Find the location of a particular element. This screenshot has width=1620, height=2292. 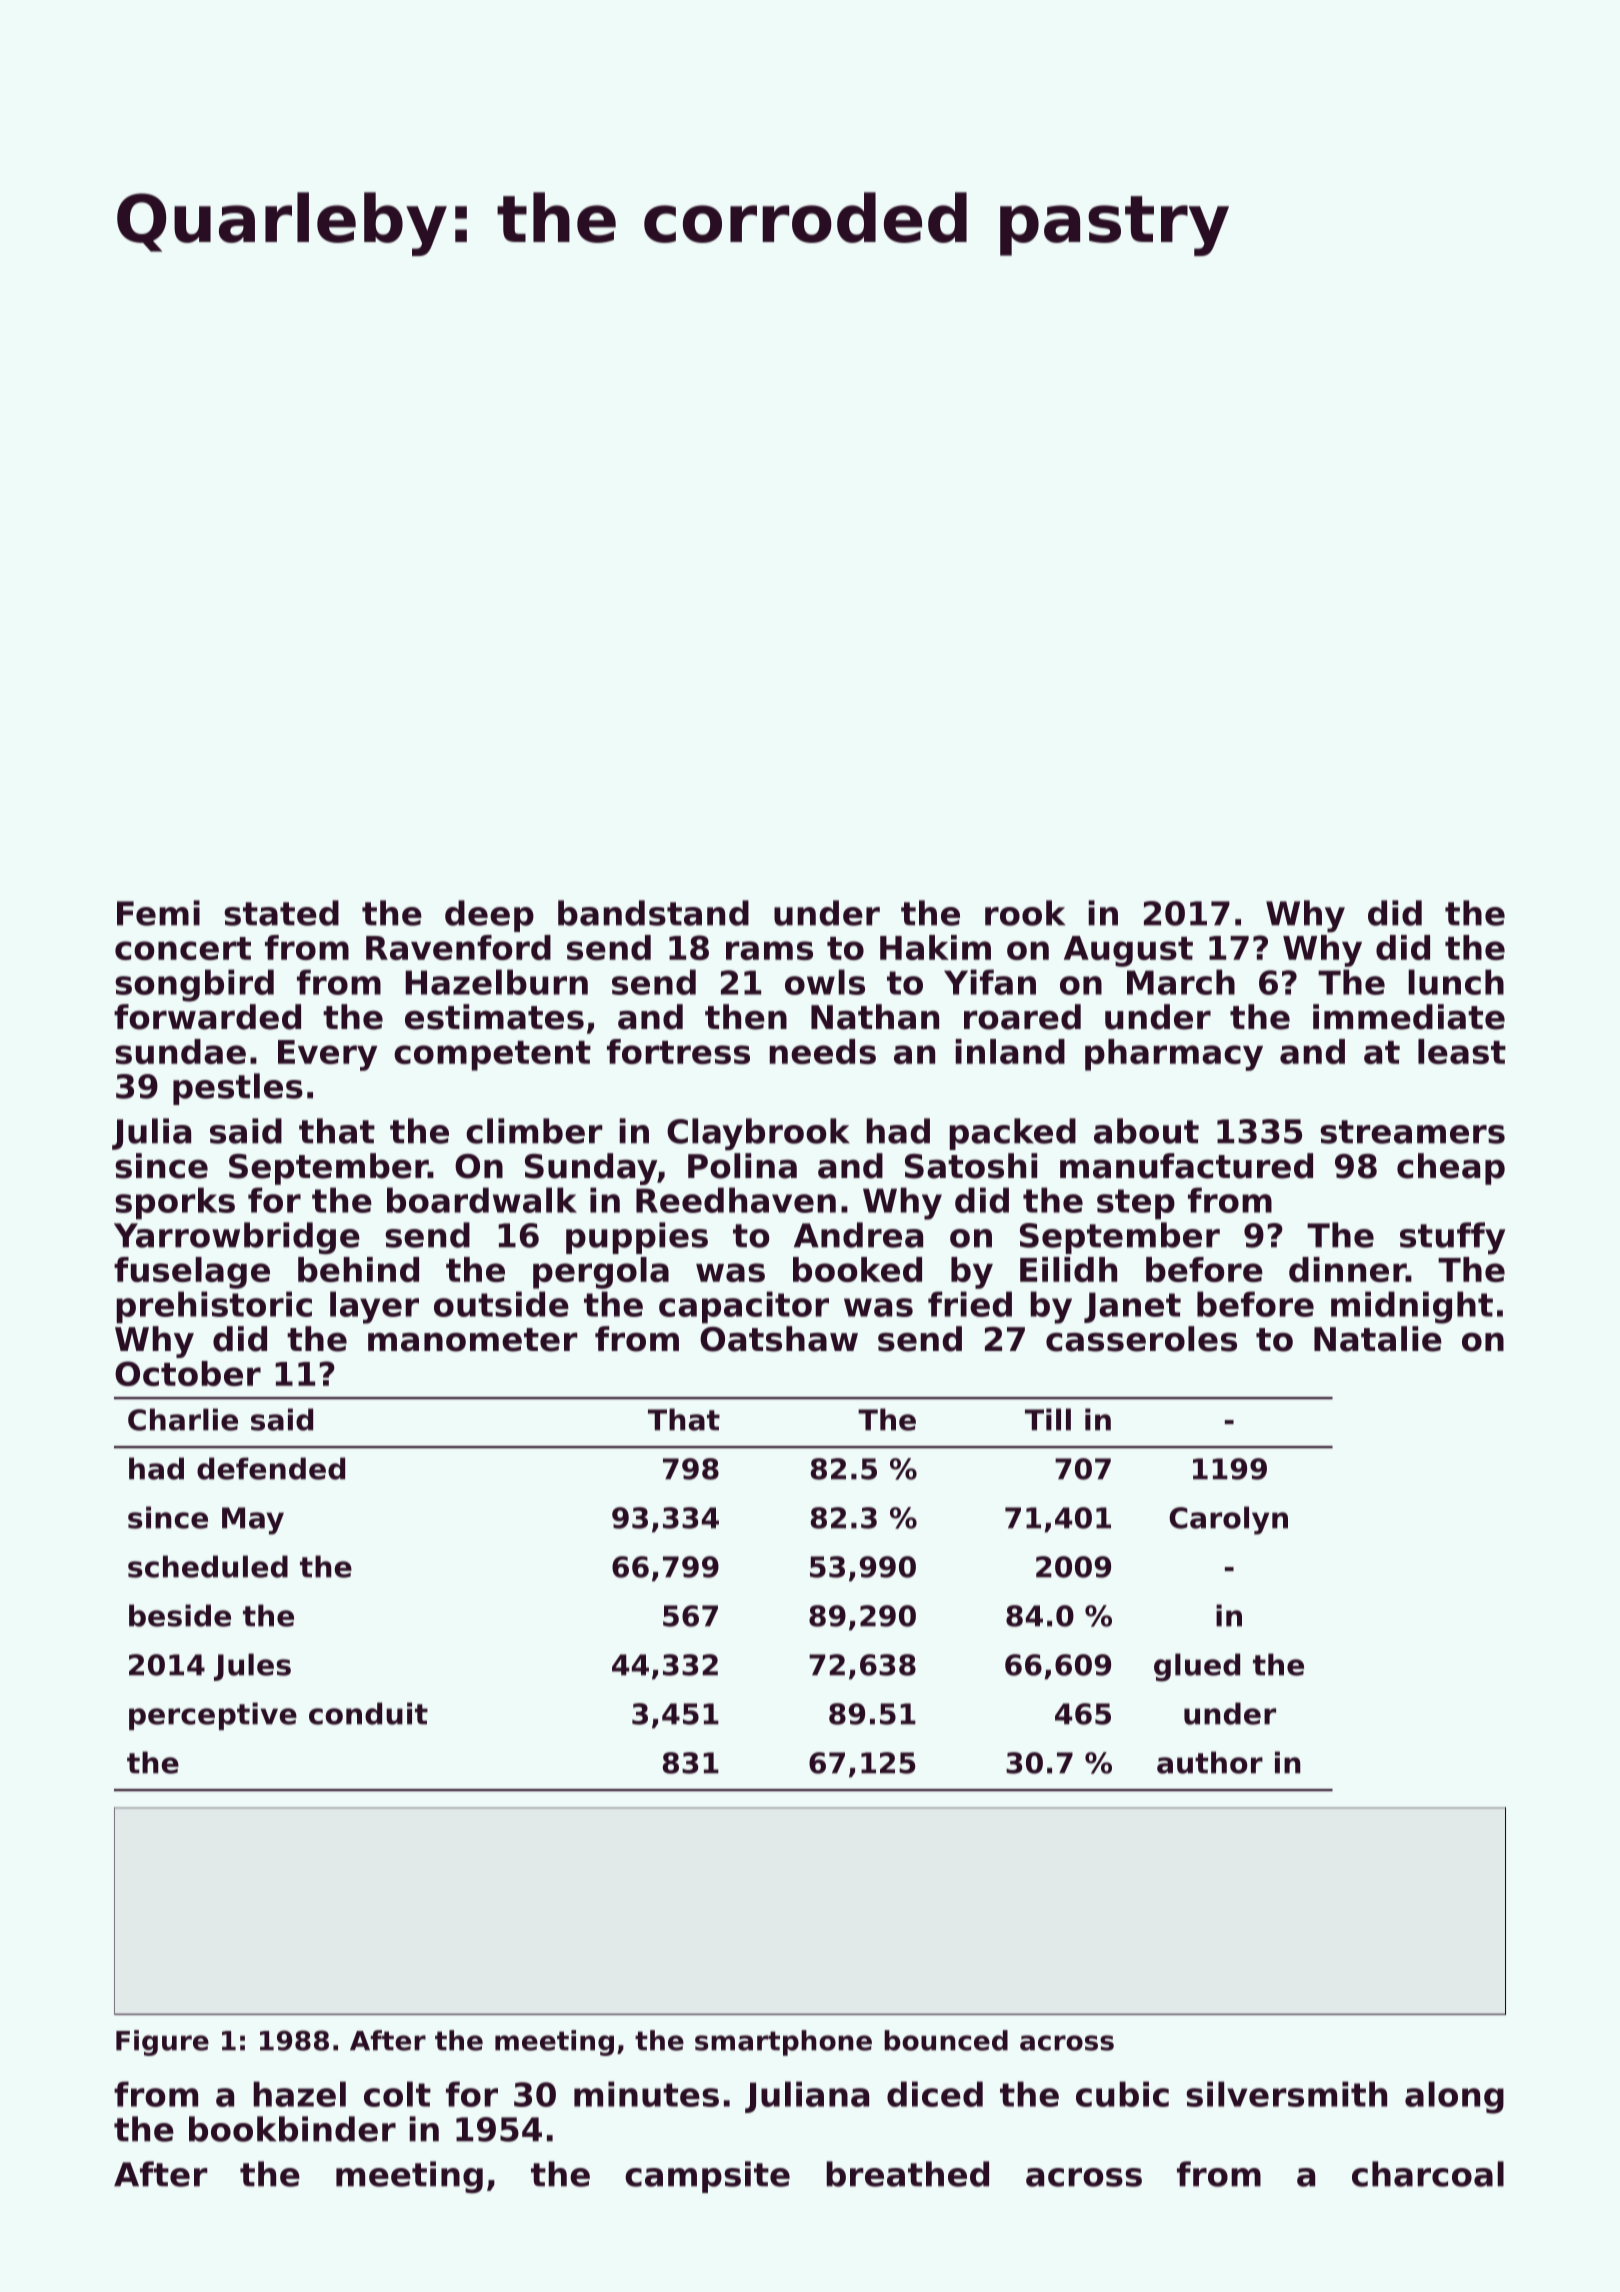

fried is located at coordinates (970, 1304).
